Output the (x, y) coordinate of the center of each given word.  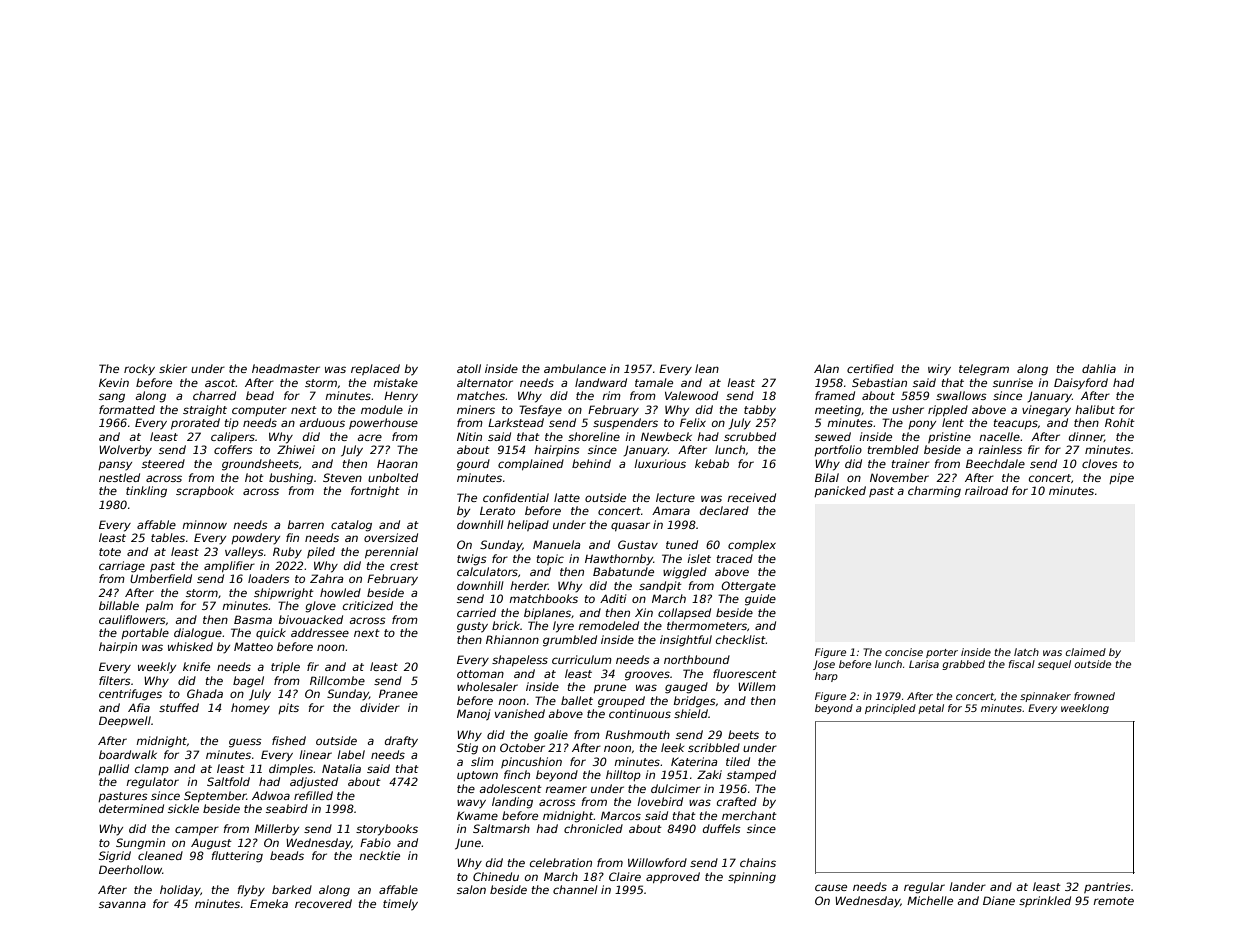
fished (289, 740)
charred (214, 395)
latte (567, 497)
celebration (561, 862)
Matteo (253, 646)
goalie (551, 736)
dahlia (1099, 368)
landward (601, 382)
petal (931, 709)
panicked (840, 491)
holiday (180, 891)
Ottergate (748, 587)
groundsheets (260, 465)
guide (760, 600)
